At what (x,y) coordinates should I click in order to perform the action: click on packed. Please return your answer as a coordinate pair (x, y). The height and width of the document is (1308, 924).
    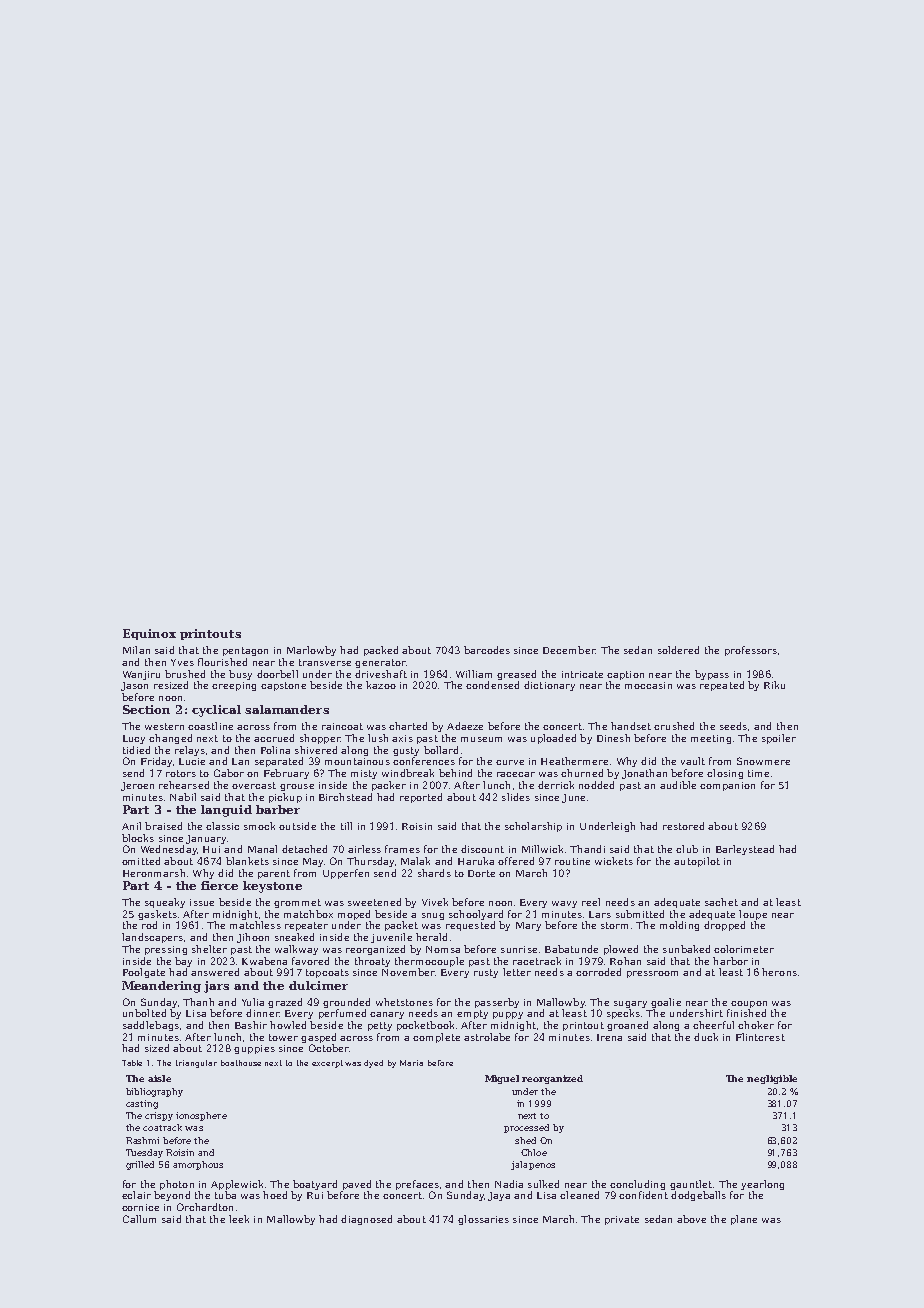
    Looking at the image, I should click on (381, 651).
